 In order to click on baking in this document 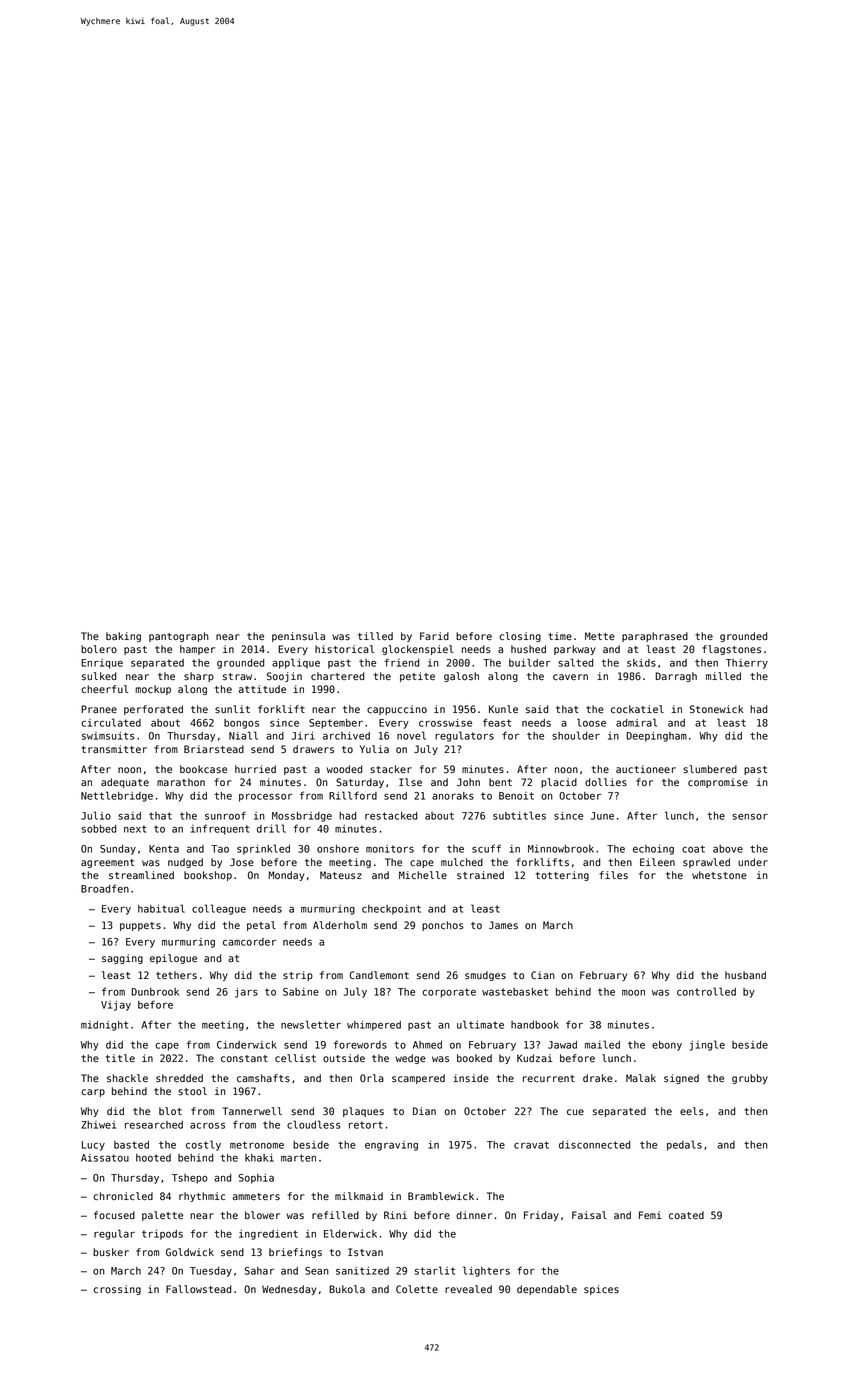, I will do `click(123, 637)`.
